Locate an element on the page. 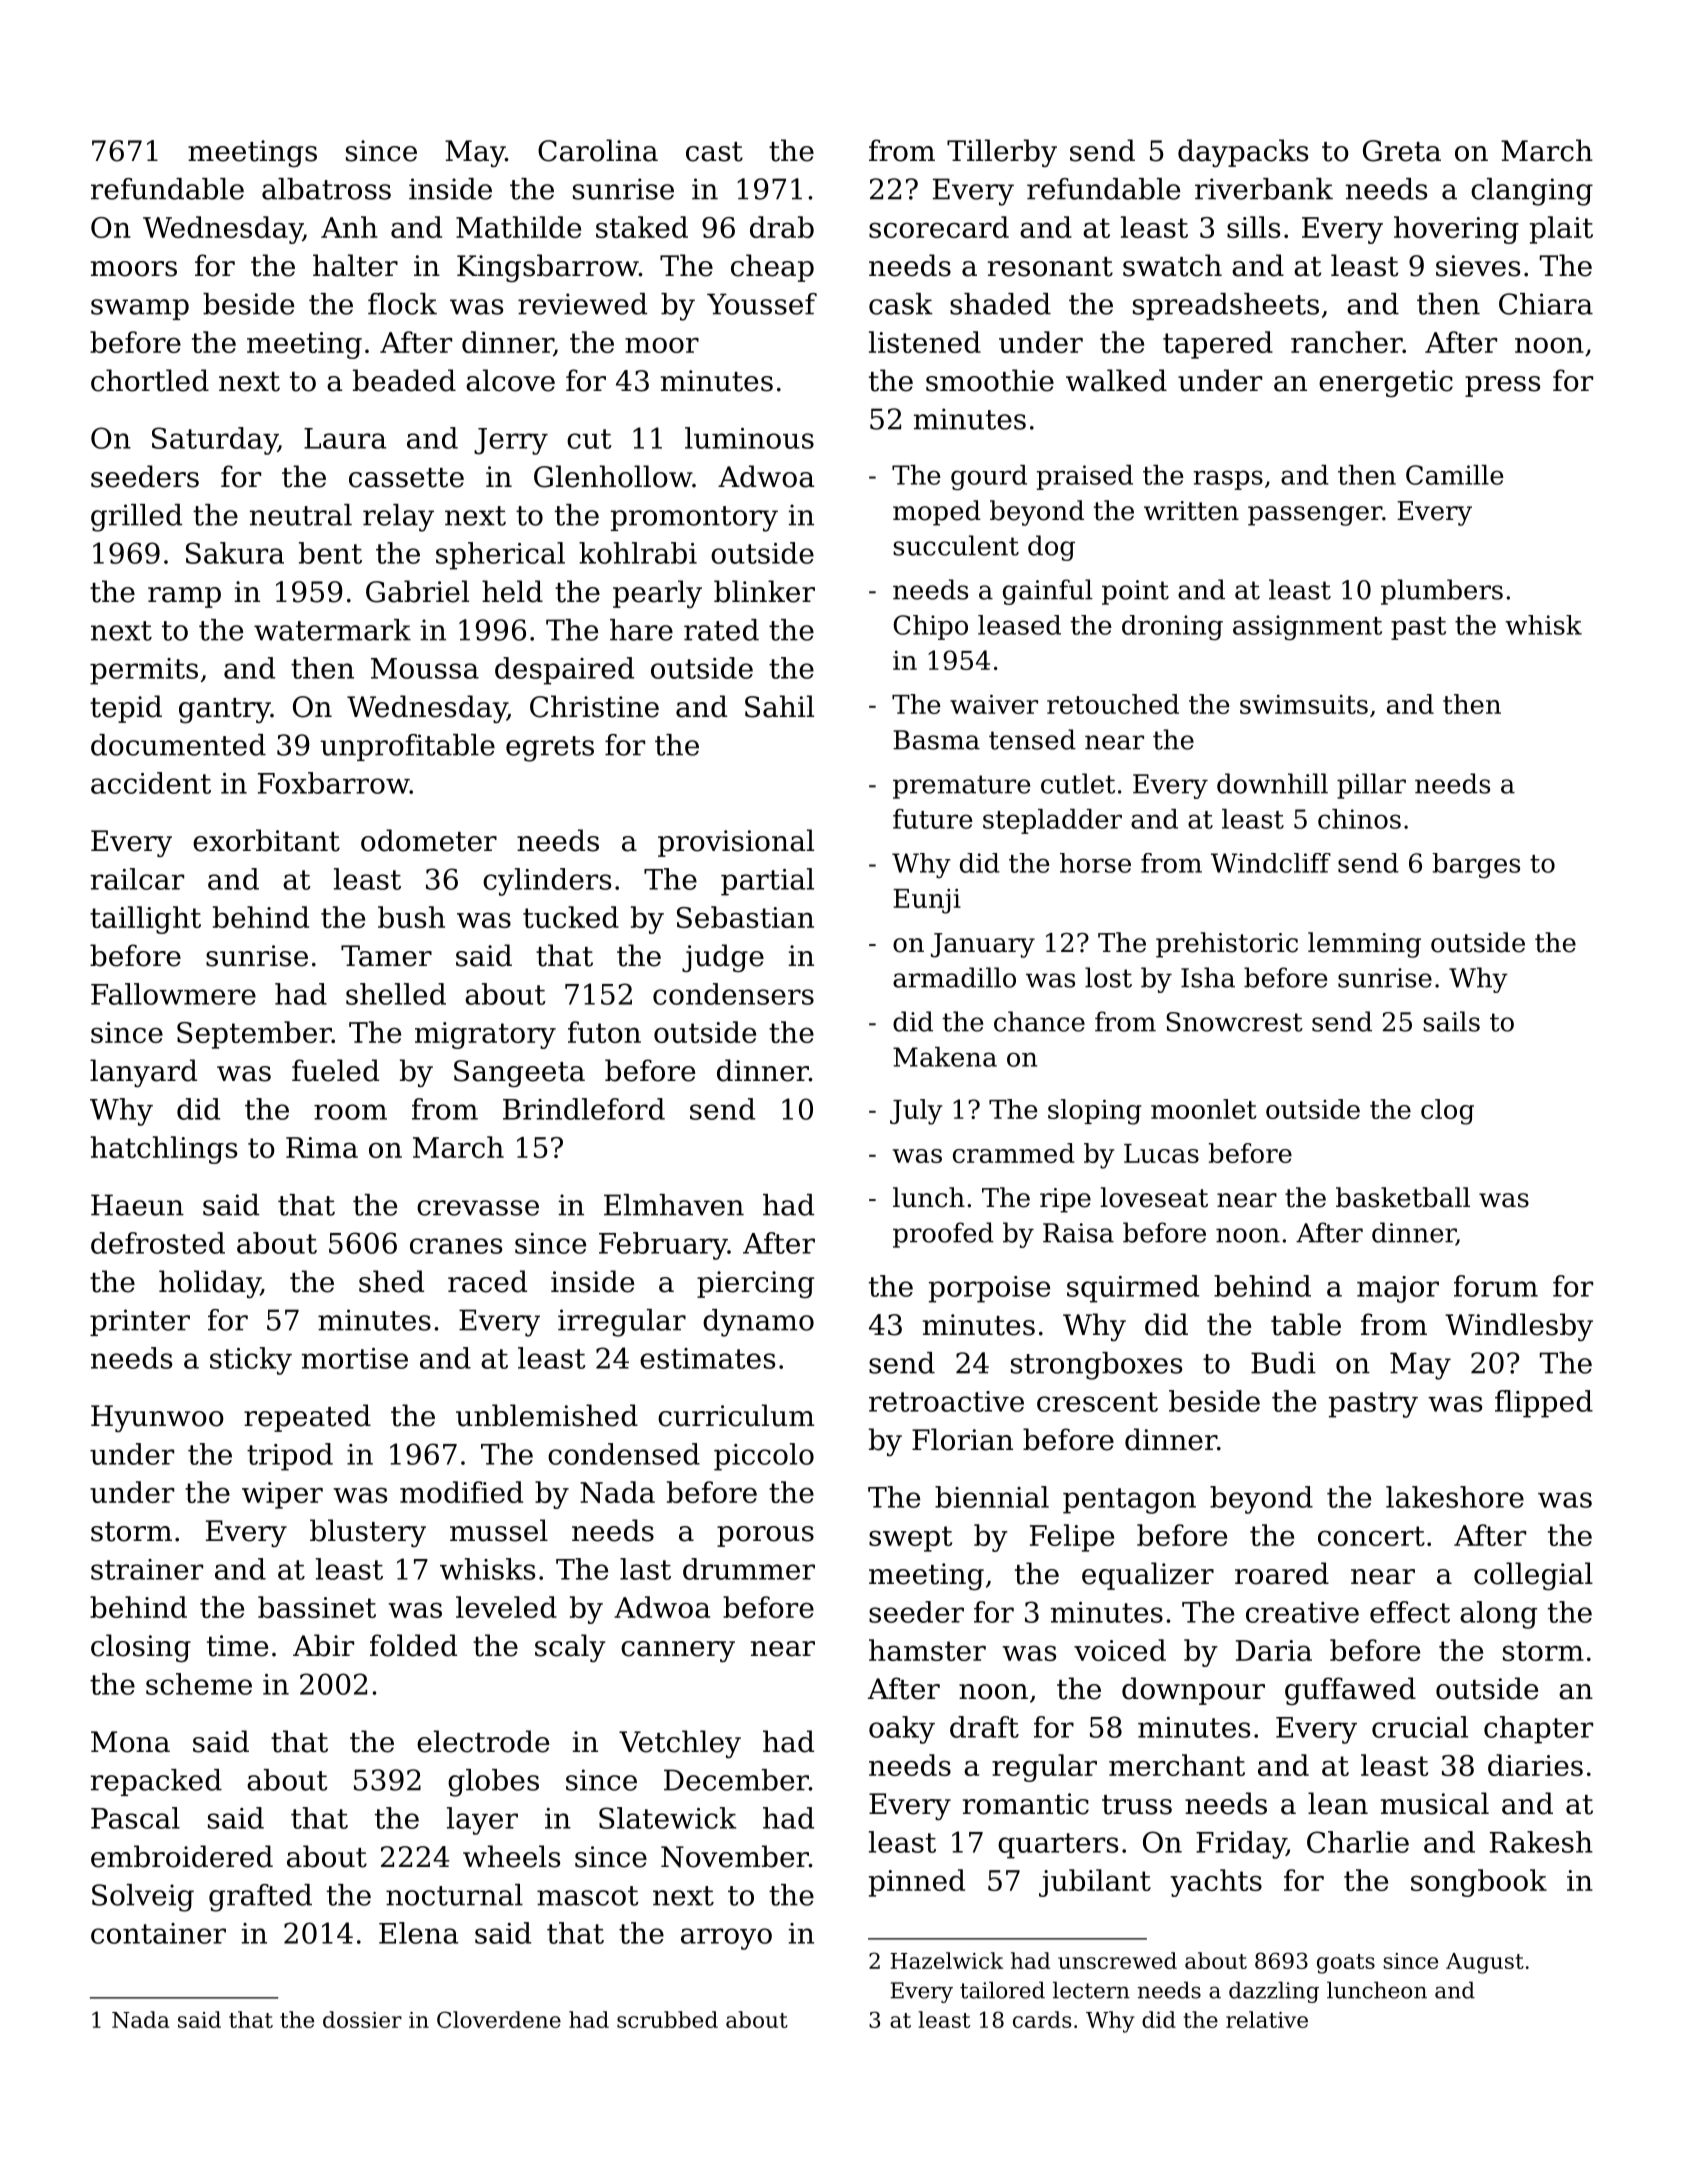  energetic is located at coordinates (1386, 383).
